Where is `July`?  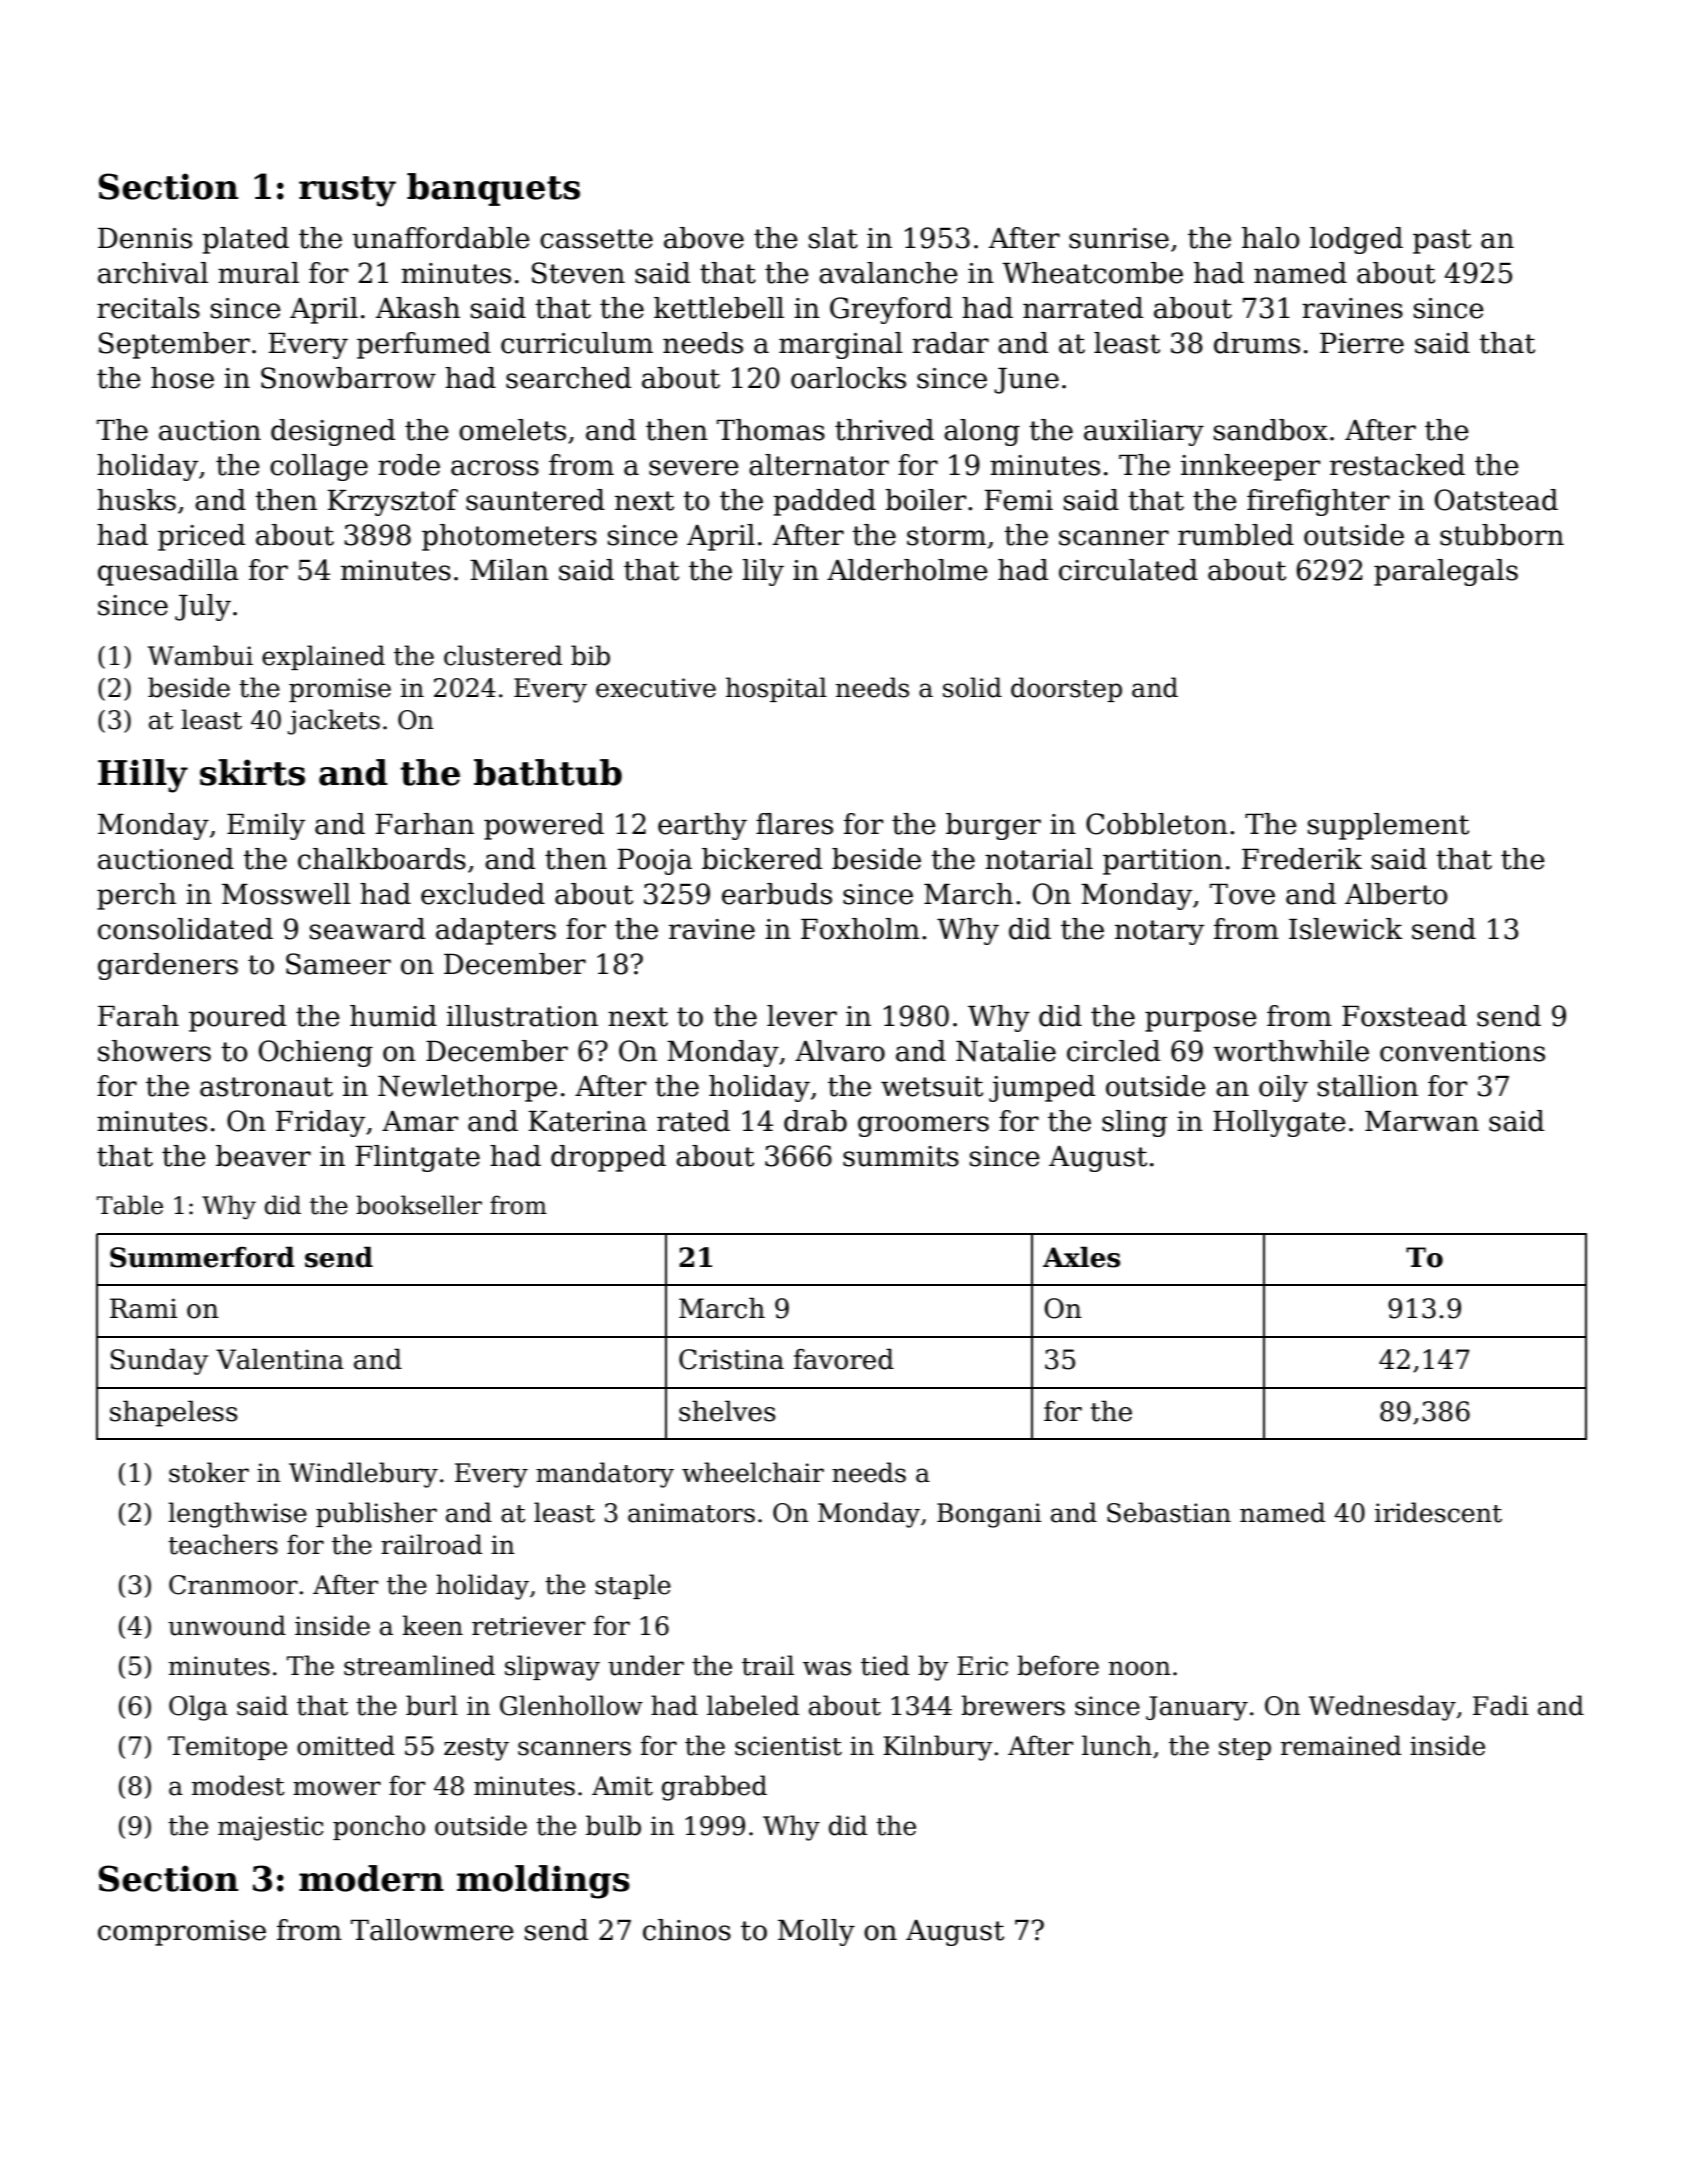
July is located at coordinates (203, 607).
